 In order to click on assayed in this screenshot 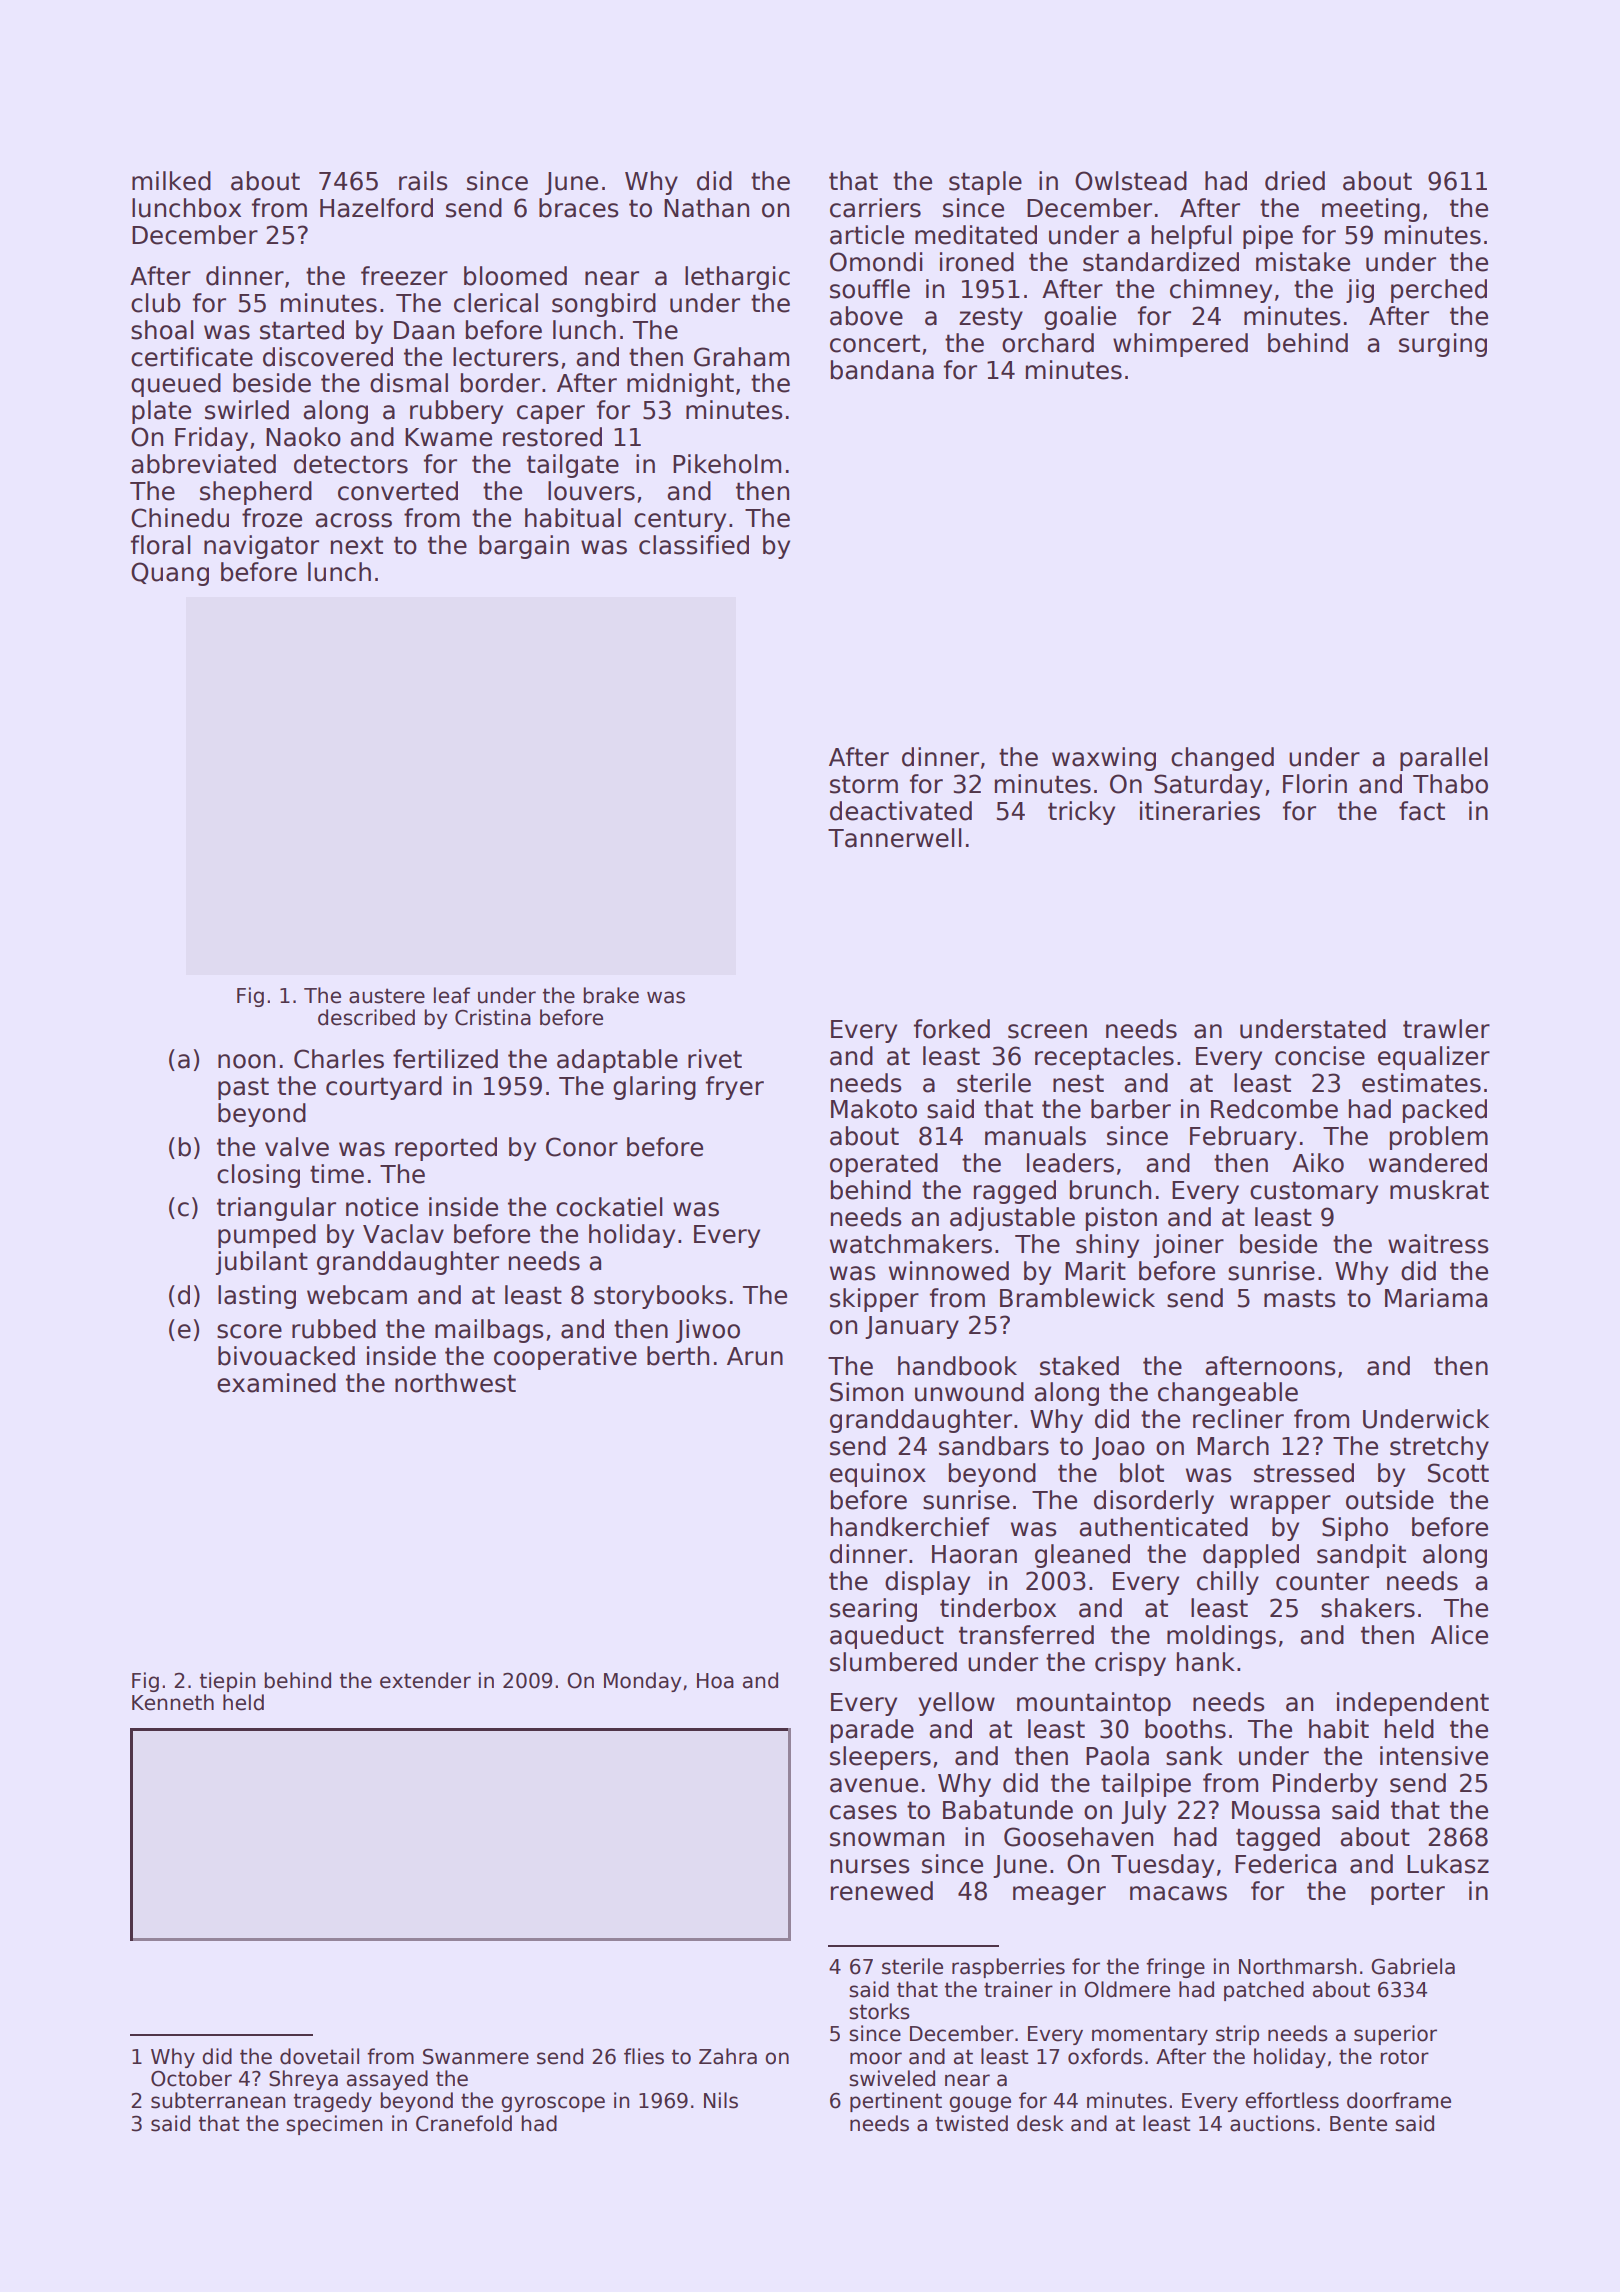, I will do `click(387, 2080)`.
